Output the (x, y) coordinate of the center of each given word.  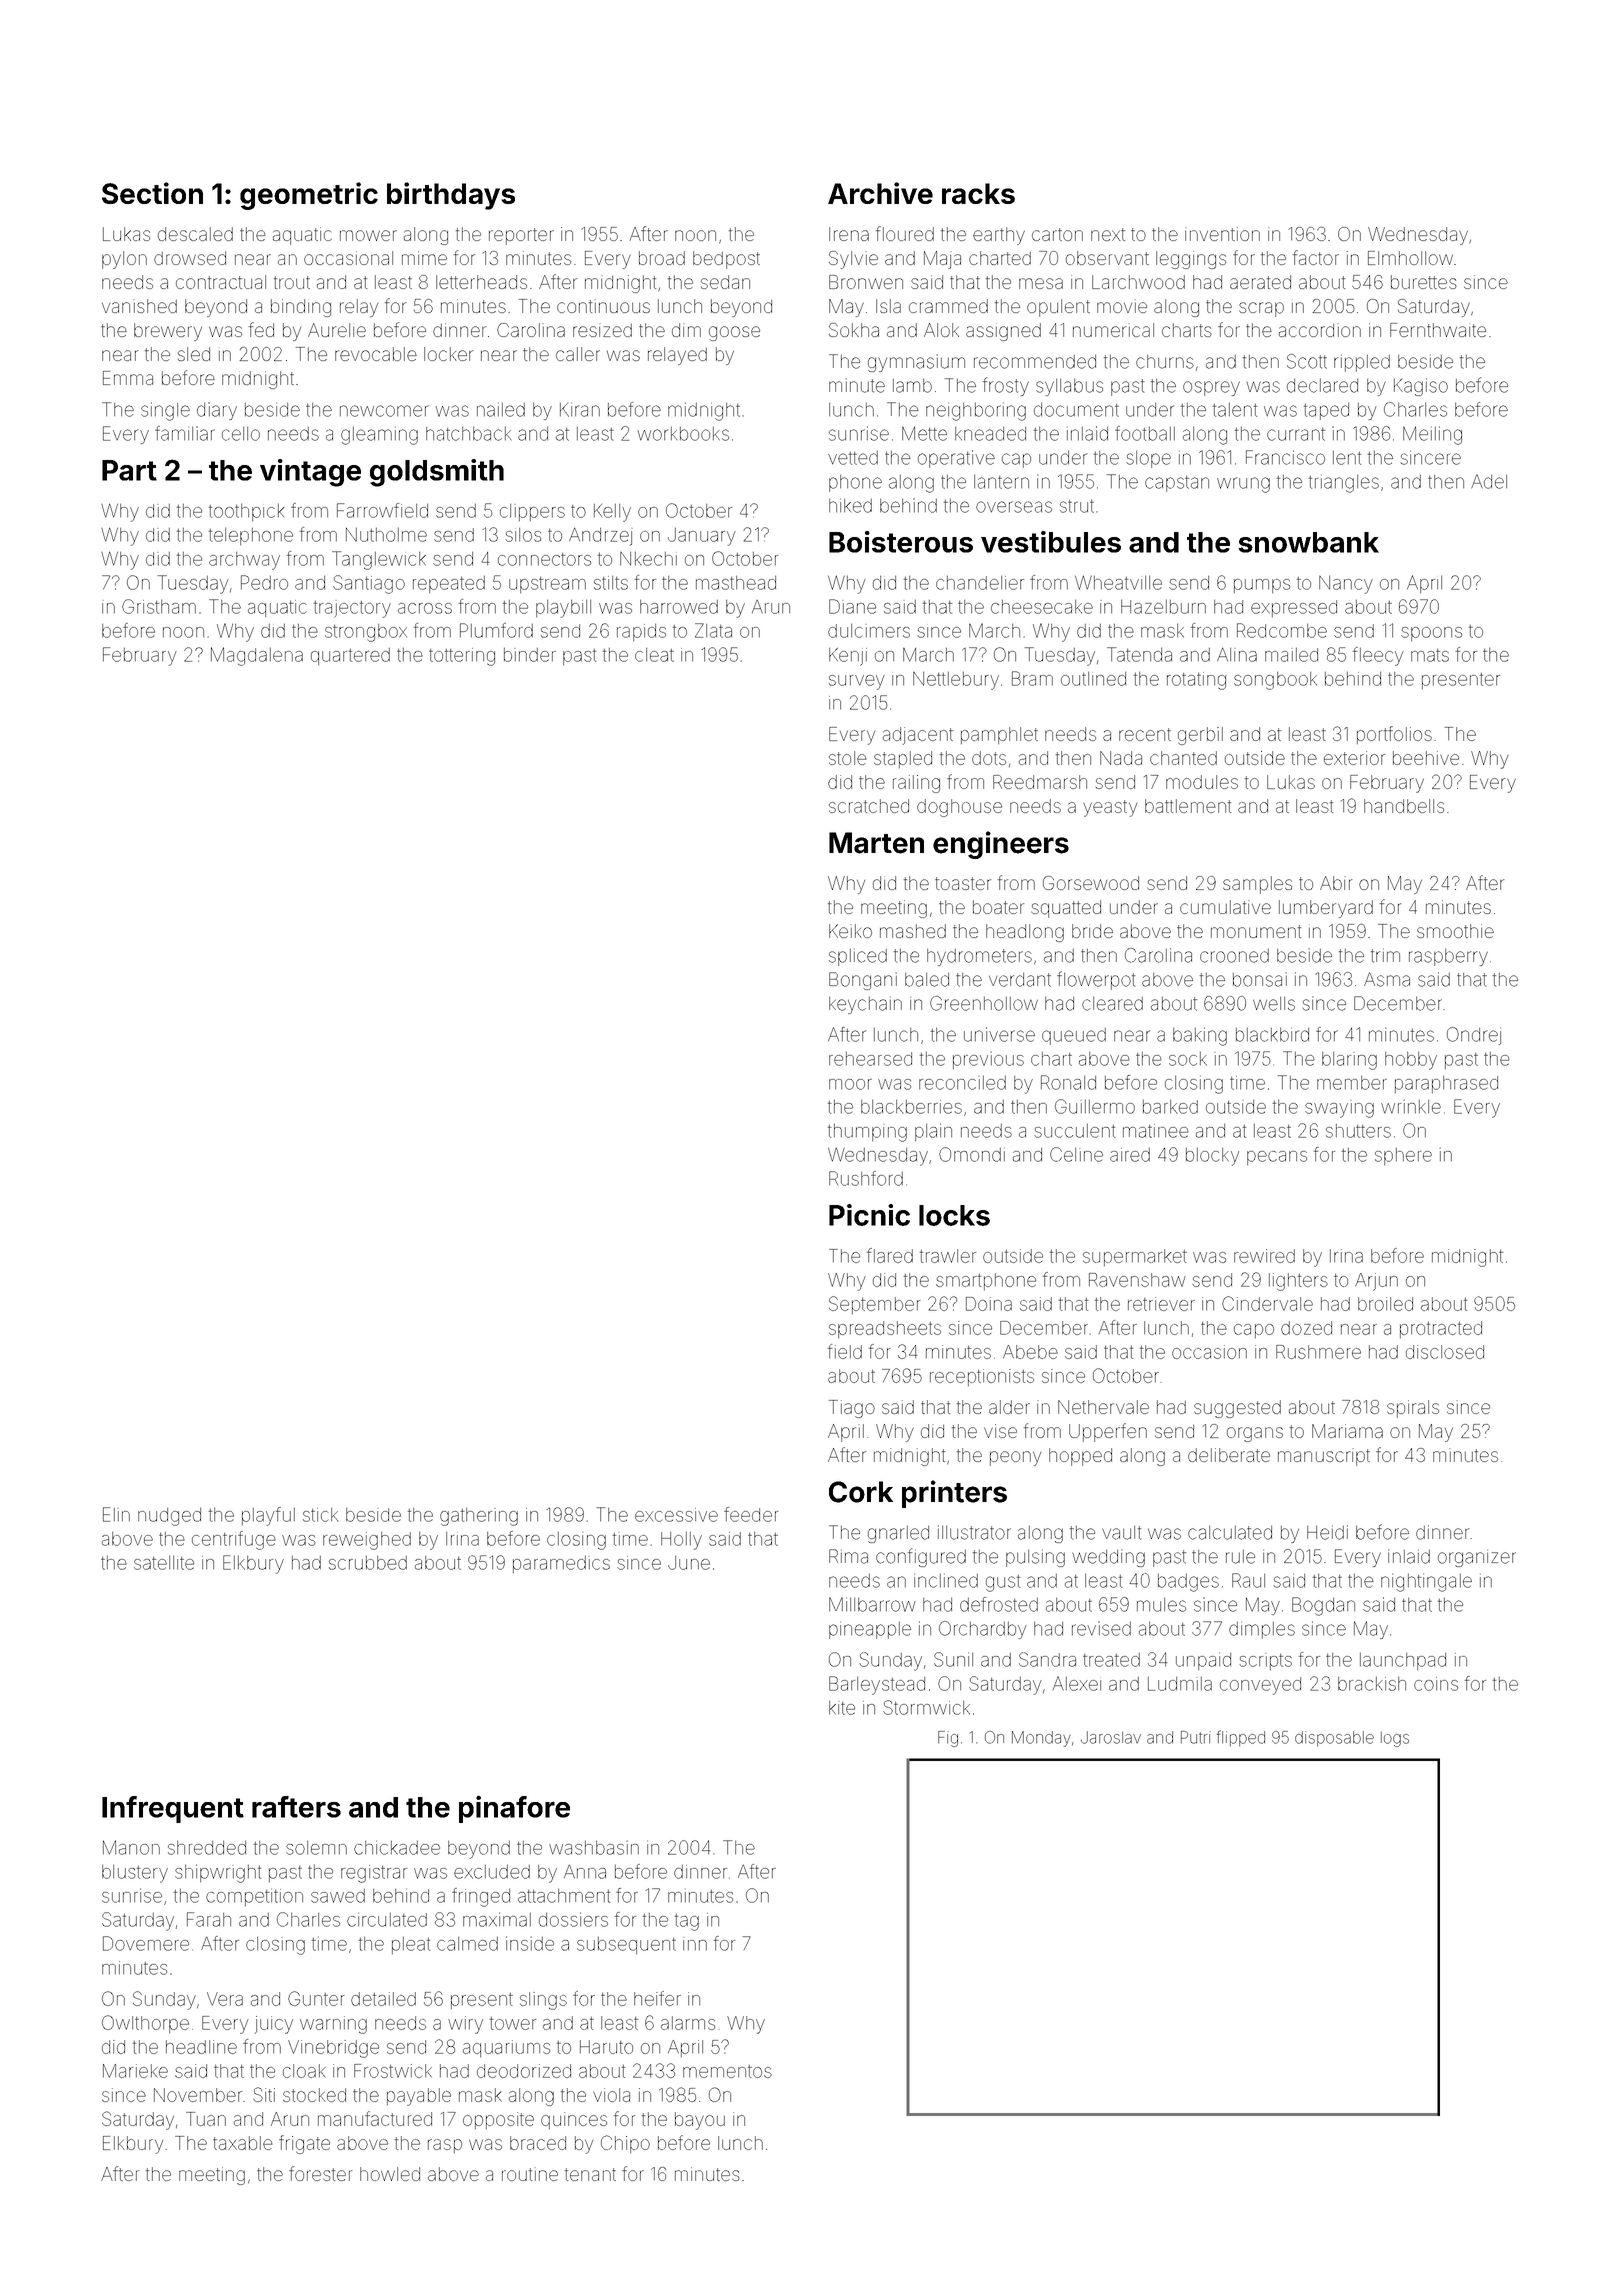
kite (842, 1708)
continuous (603, 306)
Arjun (1376, 1282)
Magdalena (257, 656)
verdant (1020, 980)
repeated (449, 584)
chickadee (397, 1847)
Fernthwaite (1438, 330)
